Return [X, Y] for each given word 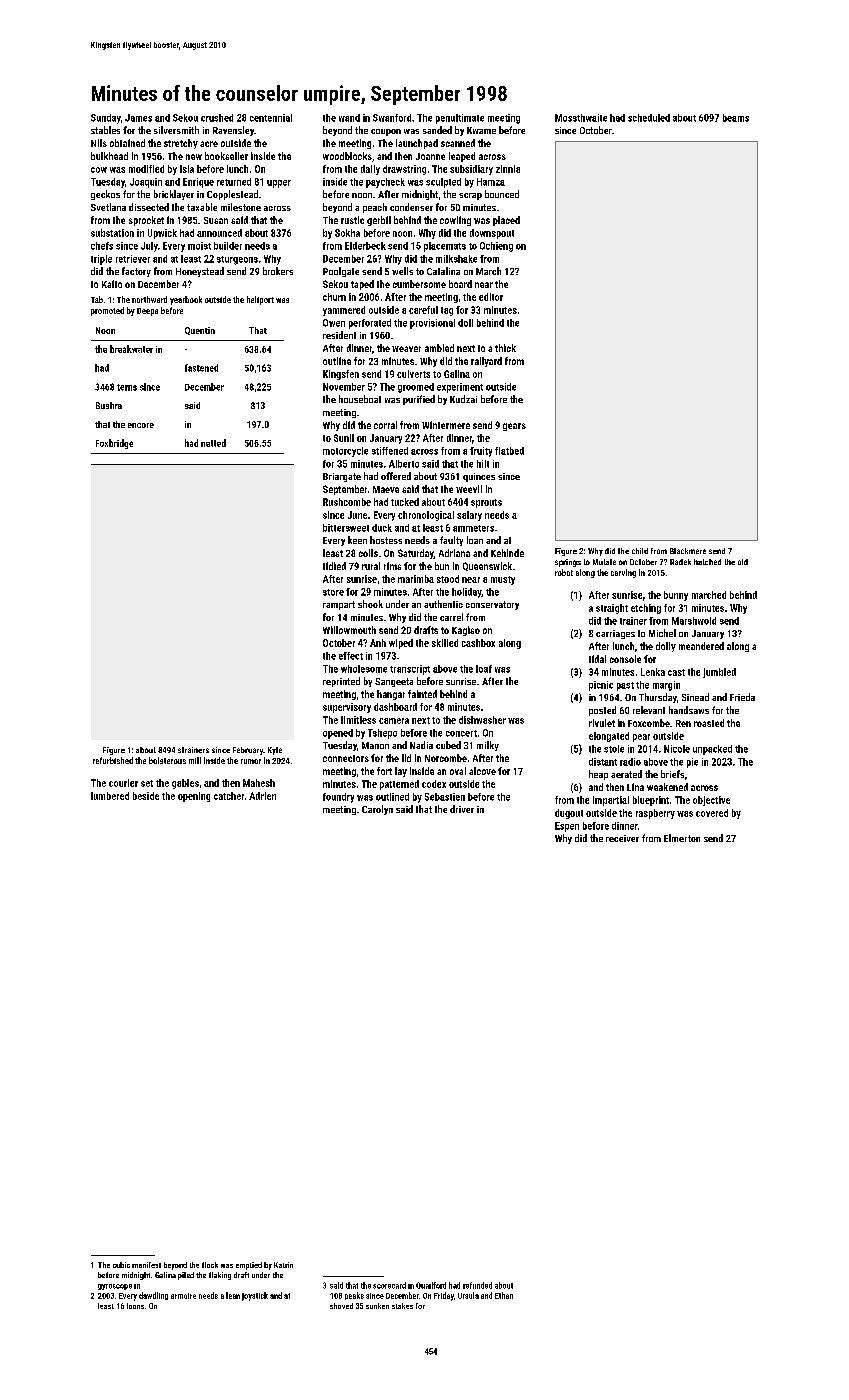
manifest [146, 1265]
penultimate [460, 119]
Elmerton [682, 838]
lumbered [110, 796]
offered [396, 476]
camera [394, 721]
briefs [672, 774]
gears [514, 427]
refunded [477, 1285]
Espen [567, 827]
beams [736, 118]
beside [146, 796]
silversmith [176, 130]
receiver [622, 838]
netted [213, 443]
